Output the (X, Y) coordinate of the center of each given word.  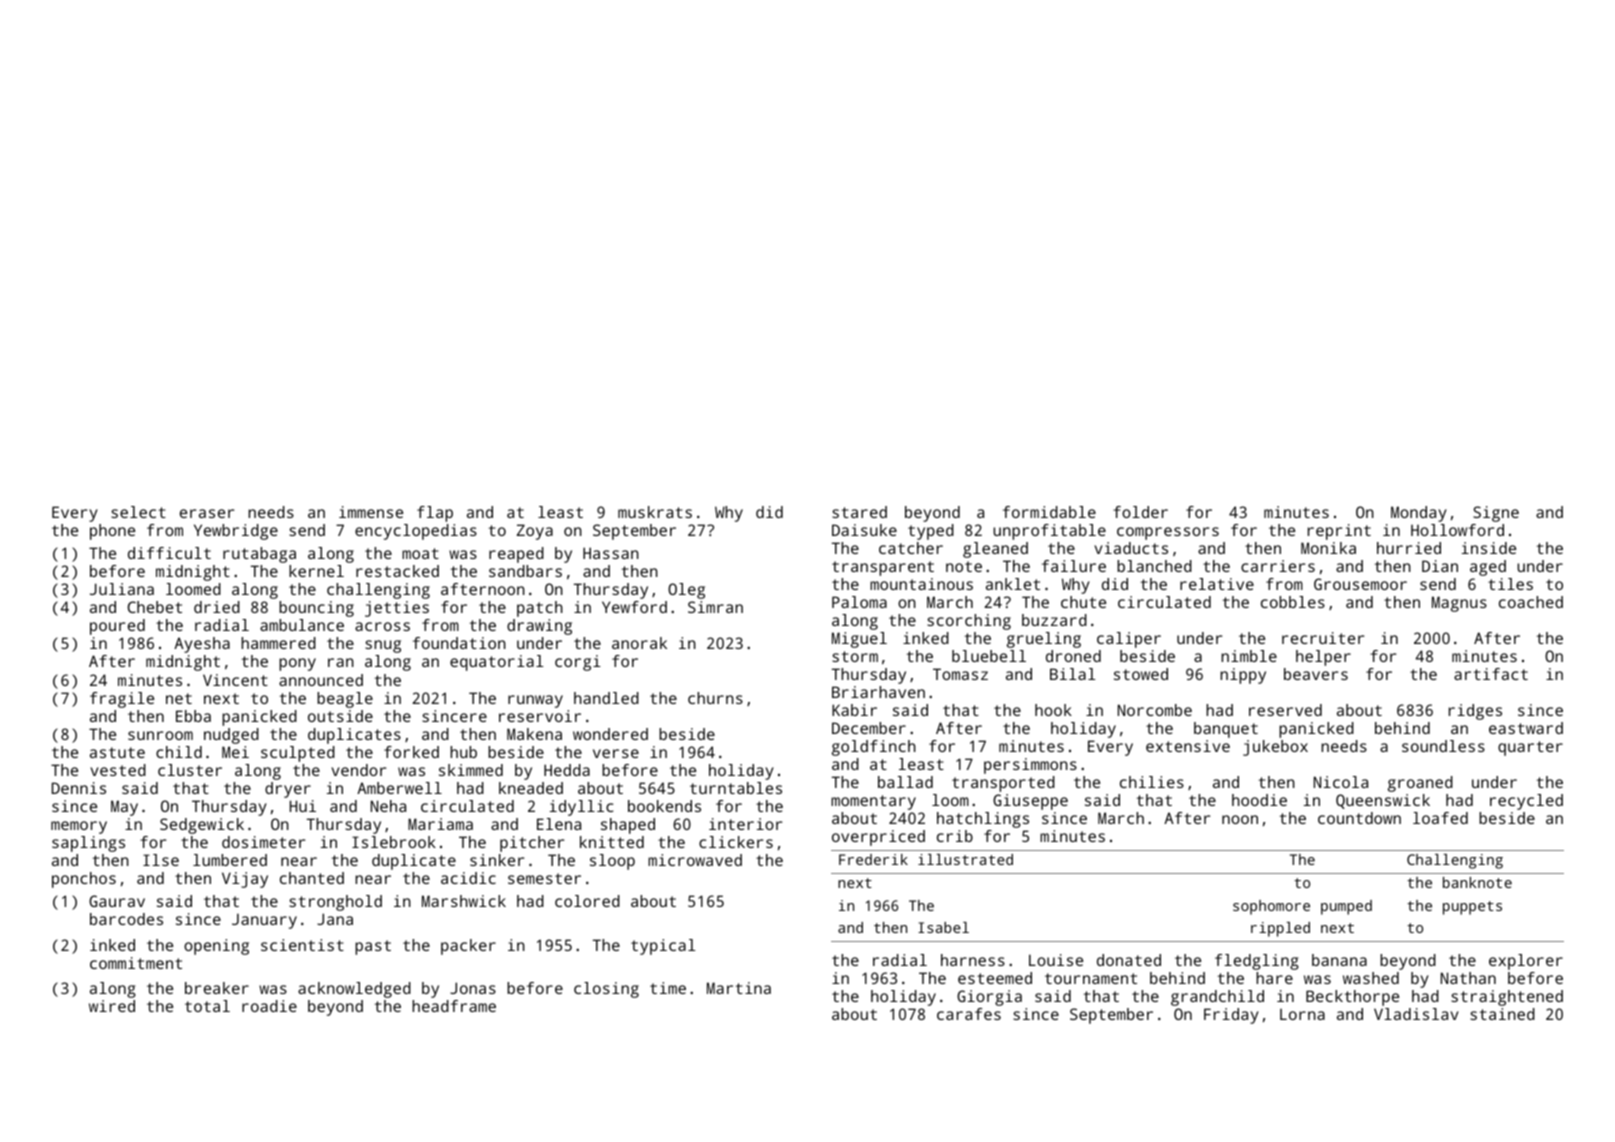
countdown (1359, 818)
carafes (969, 1014)
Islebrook (394, 842)
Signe (1496, 514)
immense (371, 512)
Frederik (873, 859)
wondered (610, 734)
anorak (639, 643)
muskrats (655, 512)
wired (112, 1006)
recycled (1526, 802)
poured (117, 627)
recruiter (1323, 638)
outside (340, 716)
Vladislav (1416, 1014)
